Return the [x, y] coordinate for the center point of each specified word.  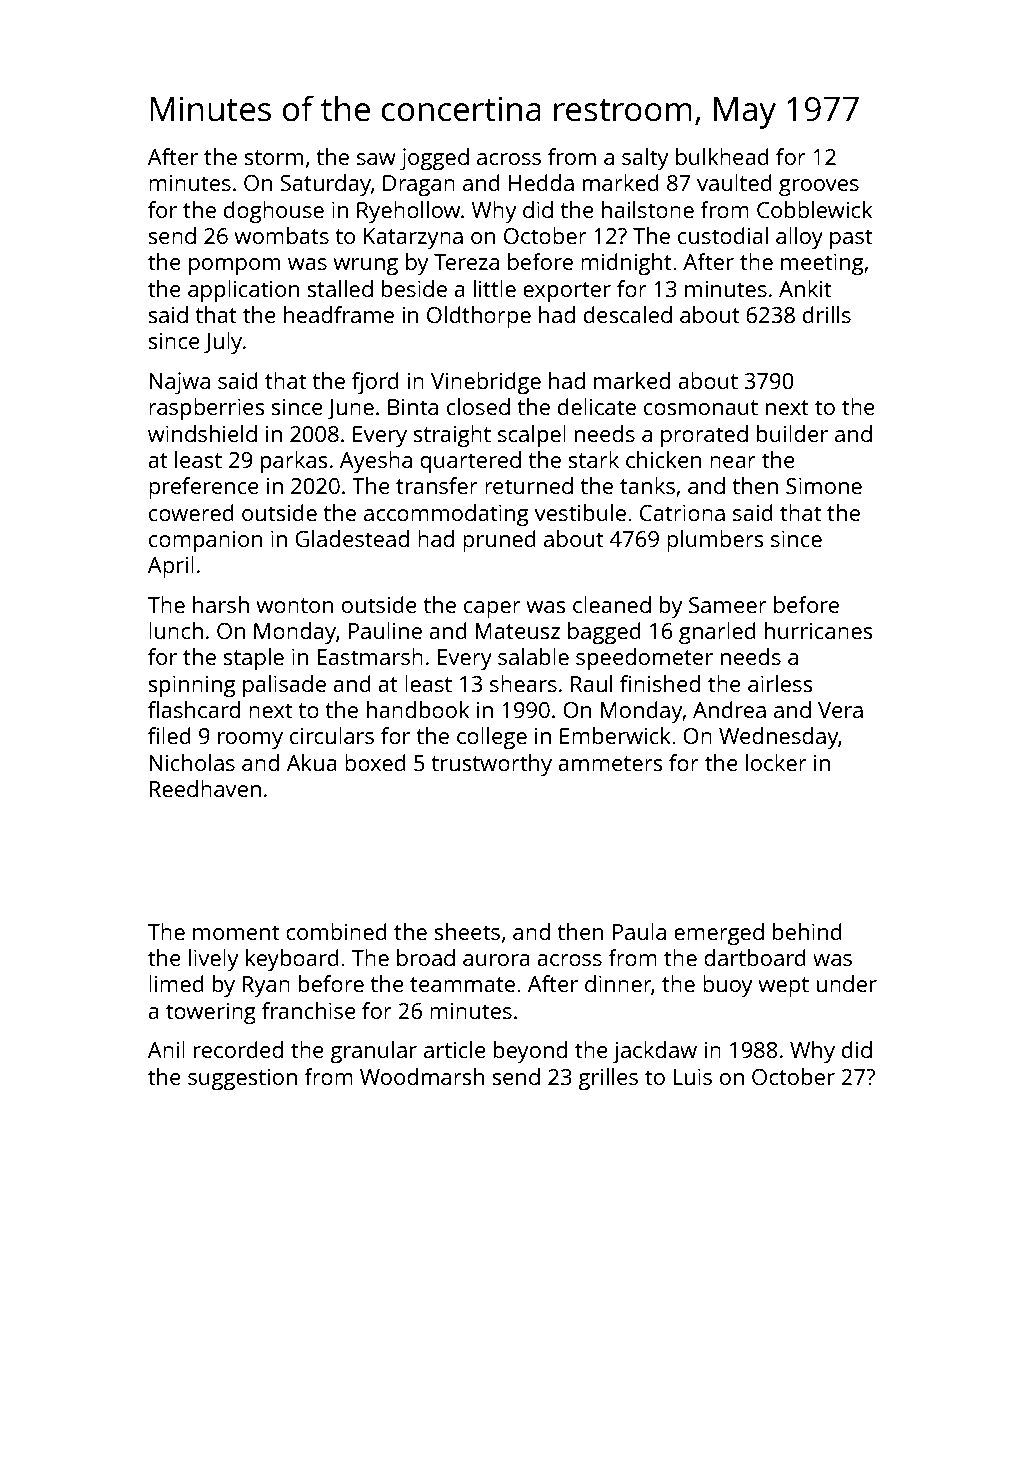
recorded [238, 1049]
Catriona [682, 513]
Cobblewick [814, 209]
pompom [234, 266]
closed [478, 406]
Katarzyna [413, 238]
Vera [840, 710]
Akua [312, 762]
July [223, 343]
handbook [418, 709]
